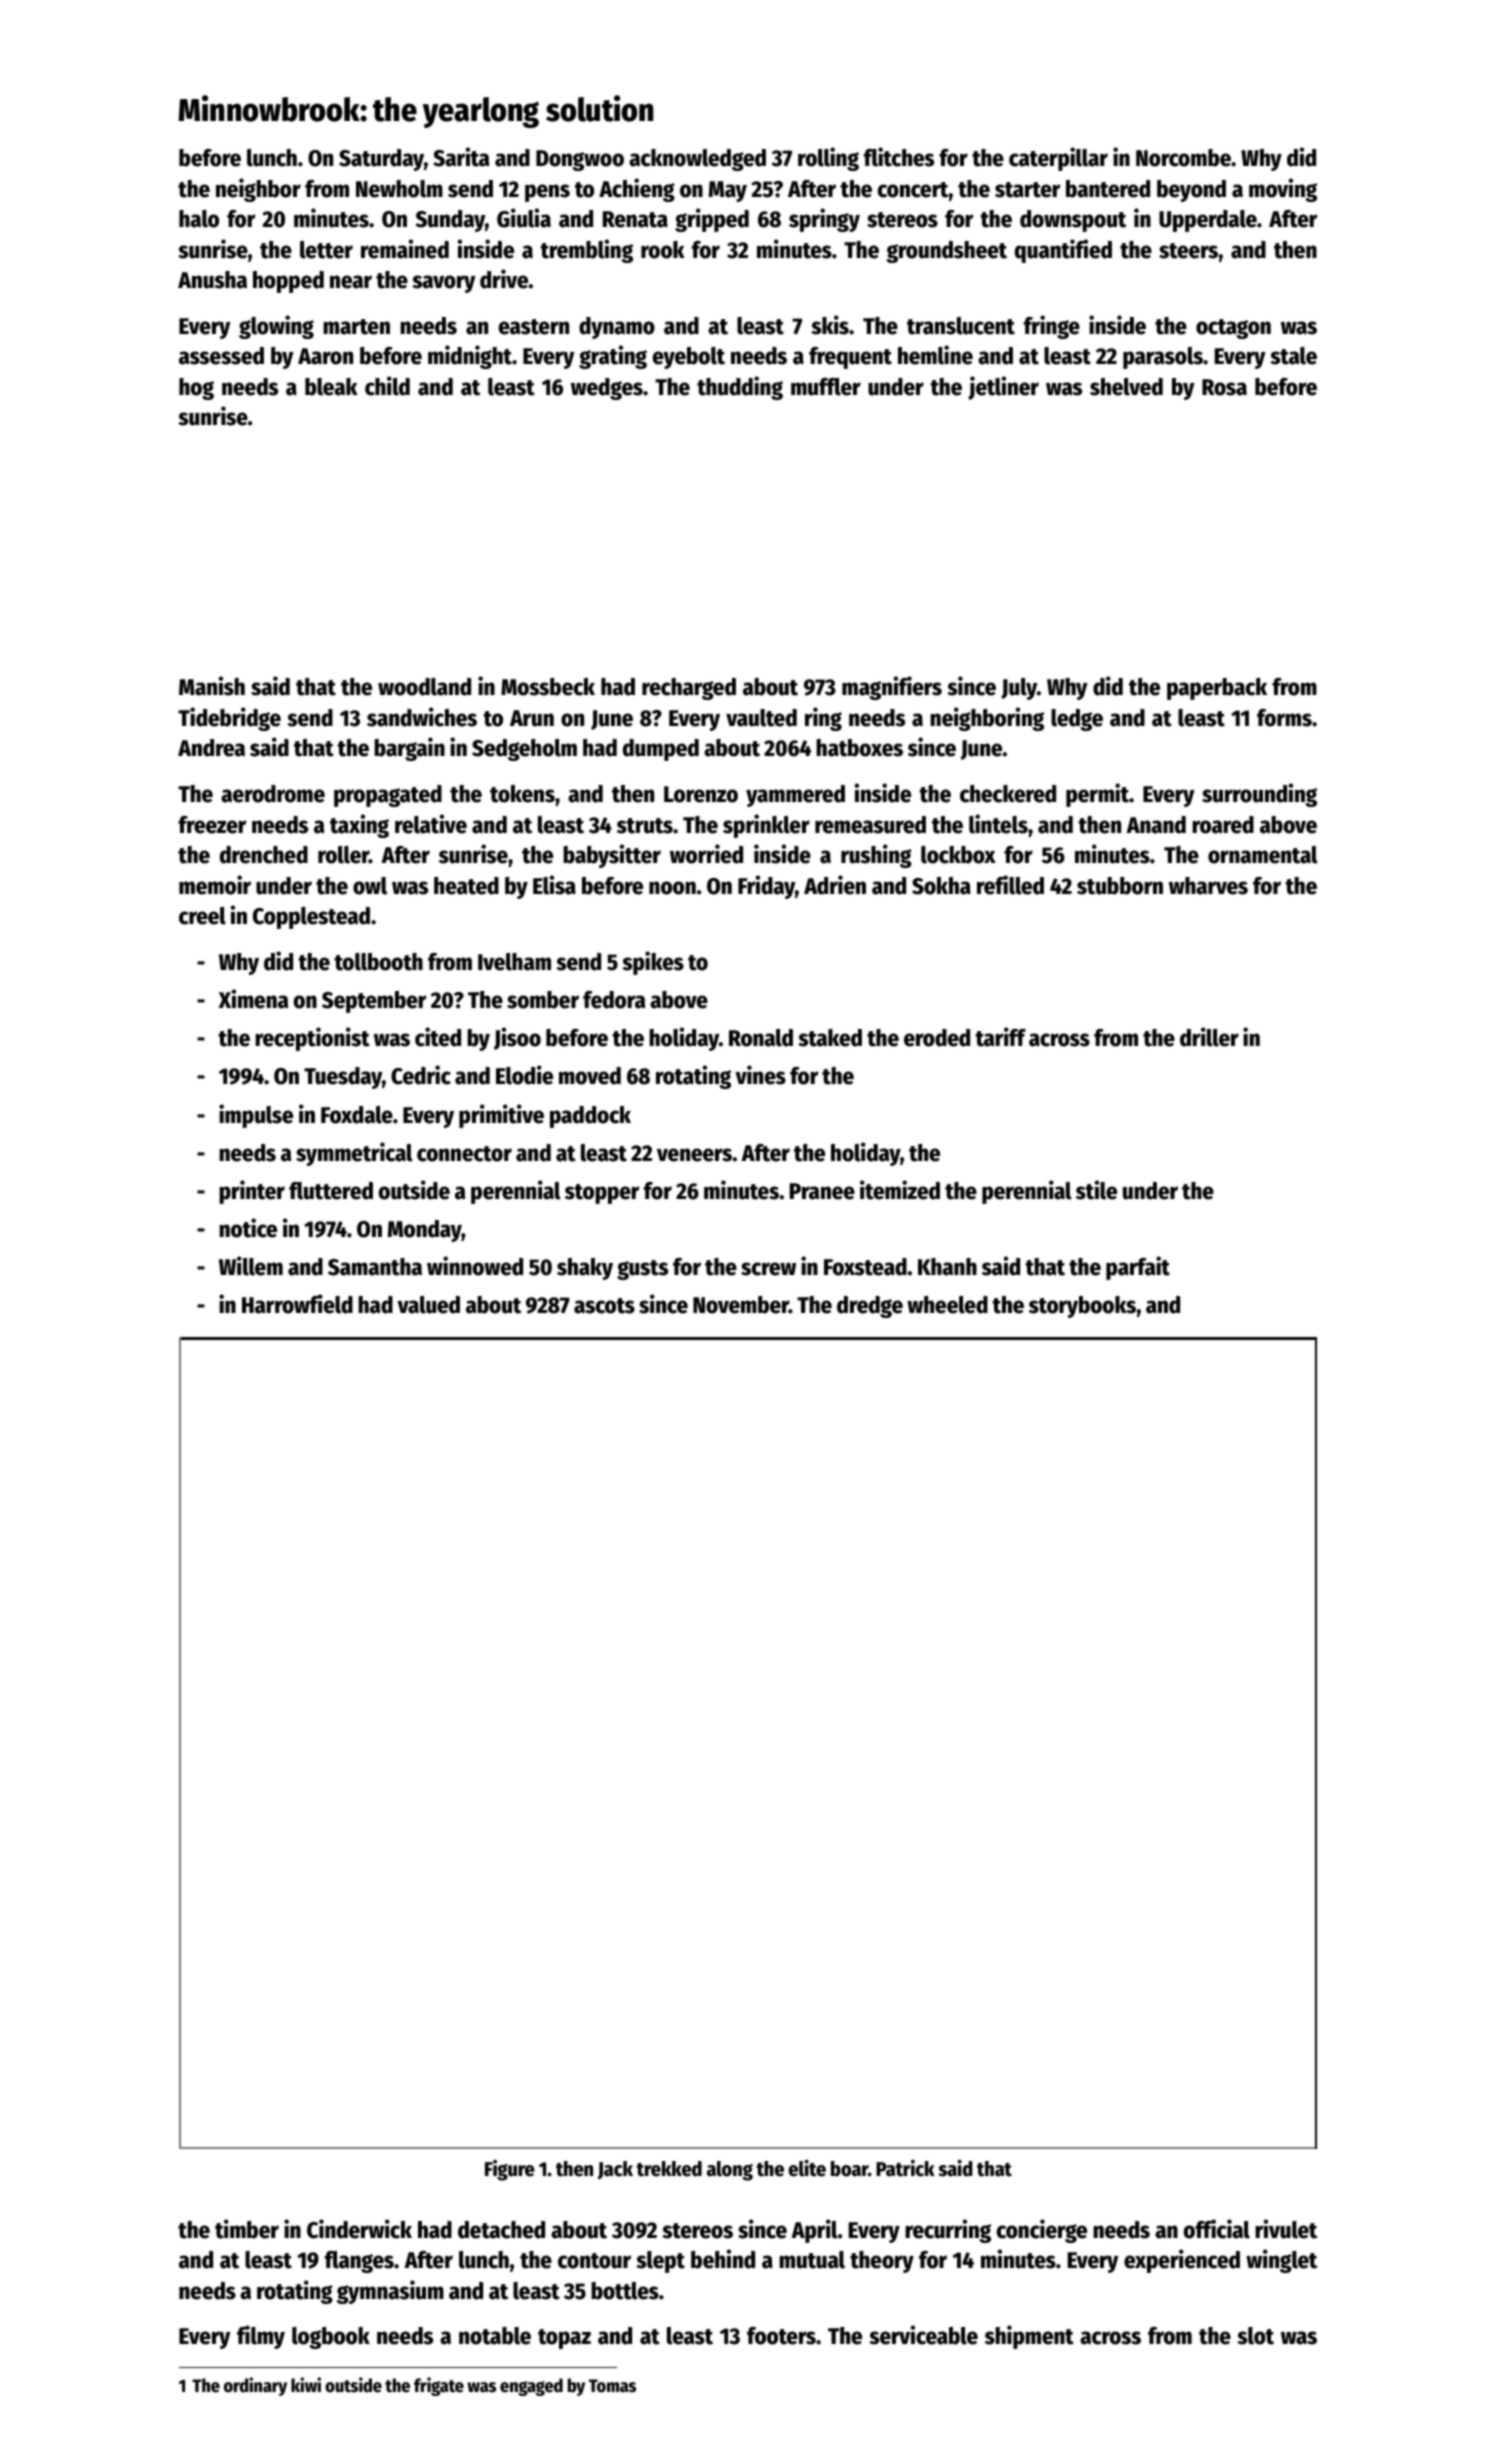 This page has height=2464, width=1496. Describe the element at coordinates (288, 282) in the page. I see `hopped` at that location.
